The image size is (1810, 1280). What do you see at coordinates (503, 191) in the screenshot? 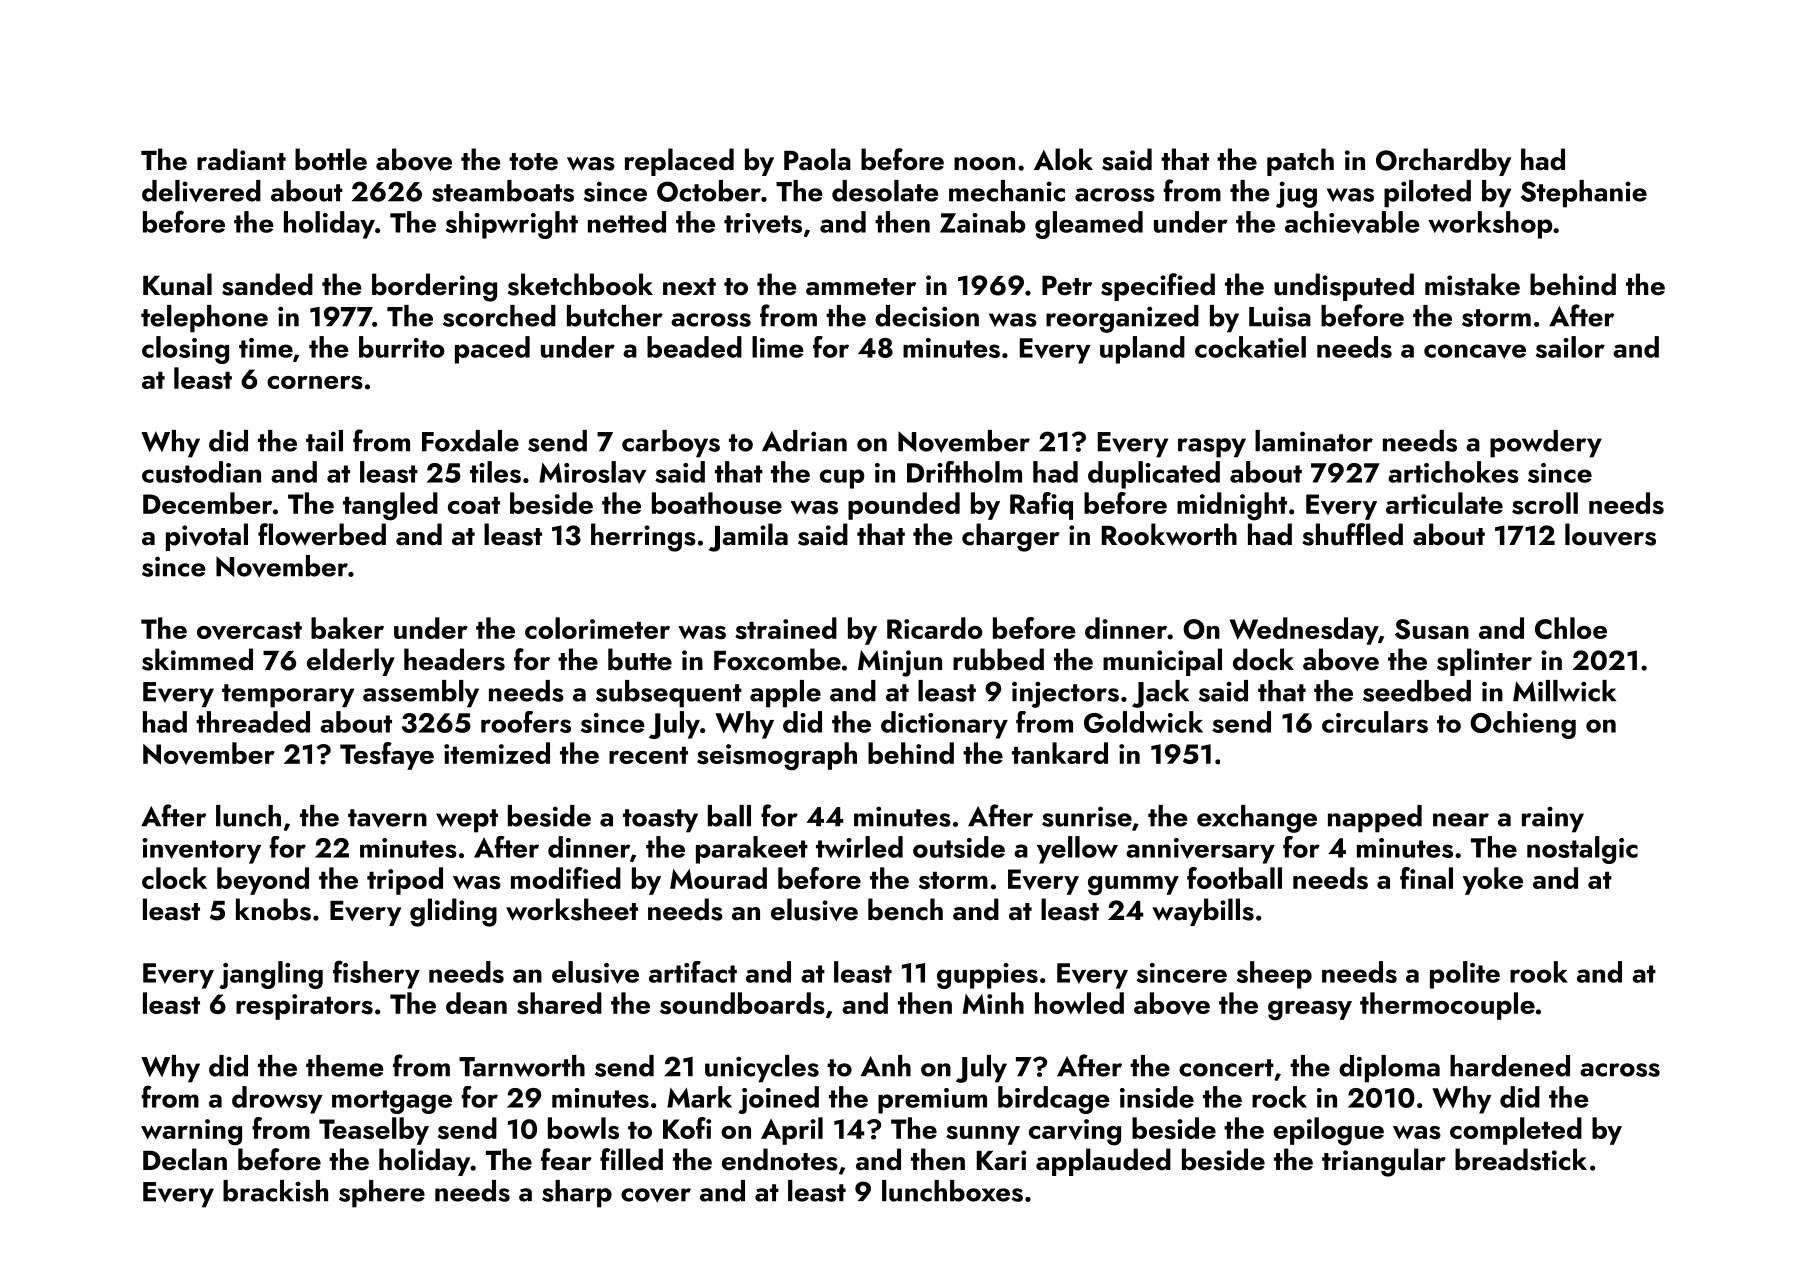
I see `steamboats` at bounding box center [503, 191].
